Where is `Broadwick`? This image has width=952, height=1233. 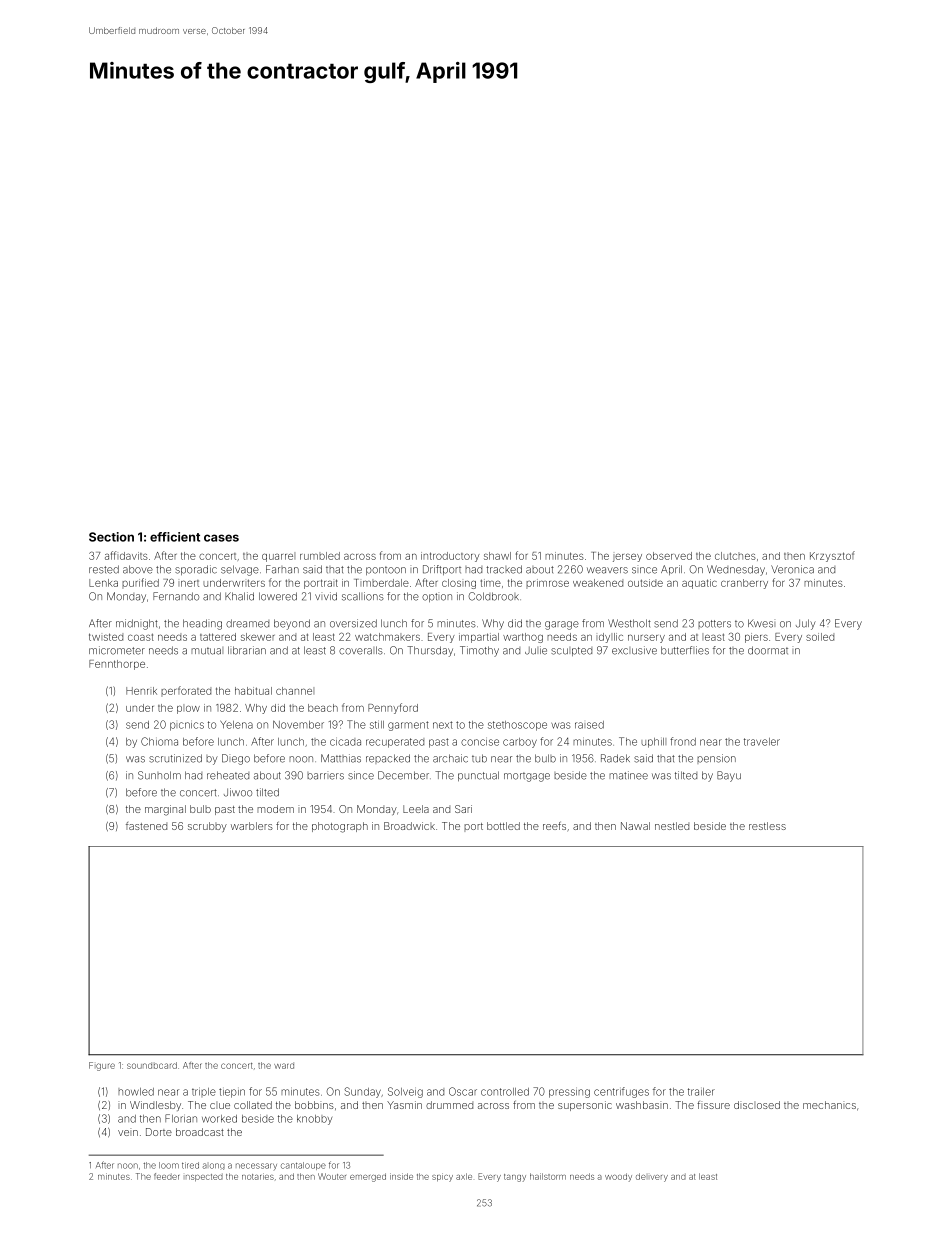 Broadwick is located at coordinates (409, 826).
